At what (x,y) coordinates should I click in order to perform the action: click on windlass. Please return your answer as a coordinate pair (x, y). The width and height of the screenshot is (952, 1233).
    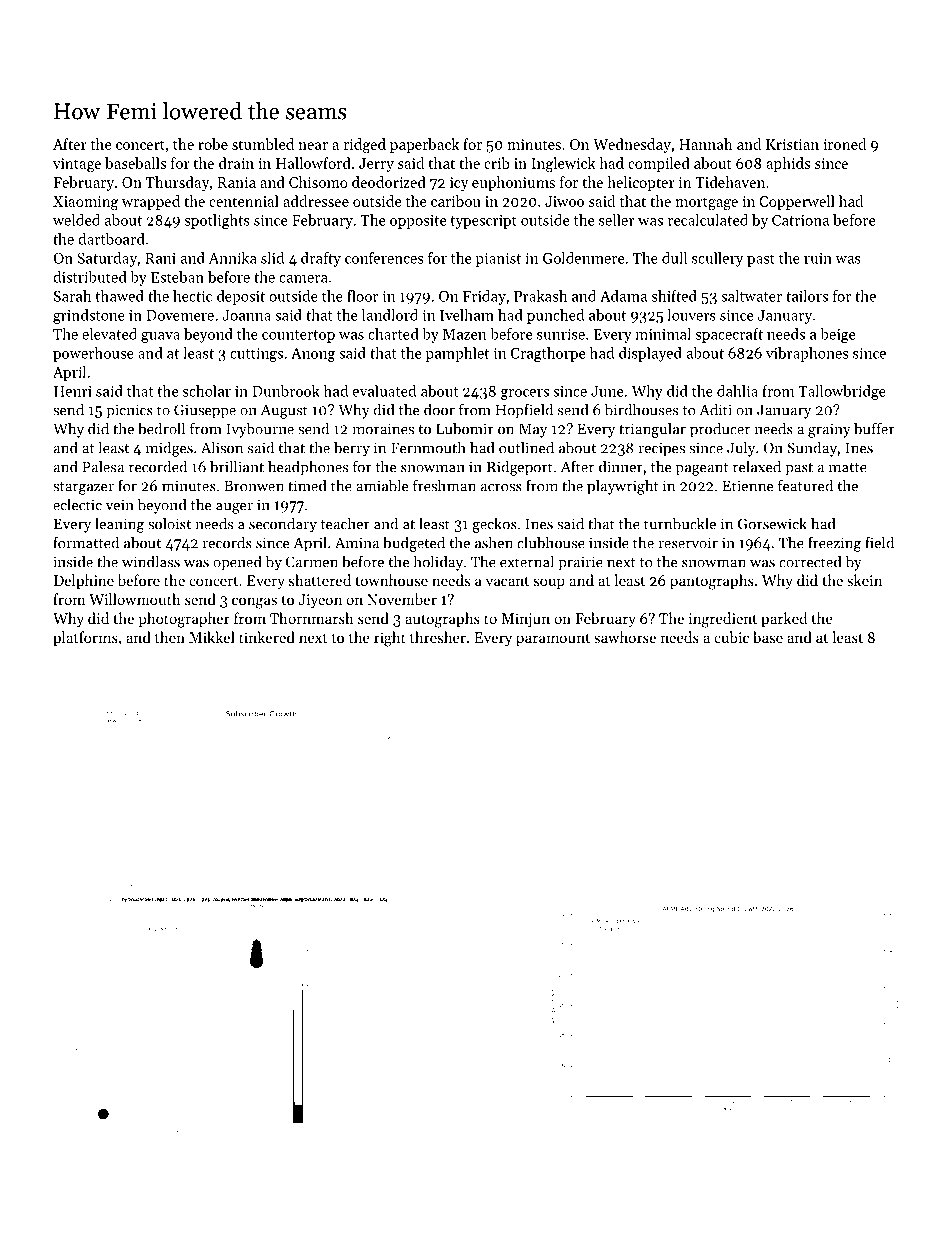
    Looking at the image, I should click on (151, 561).
